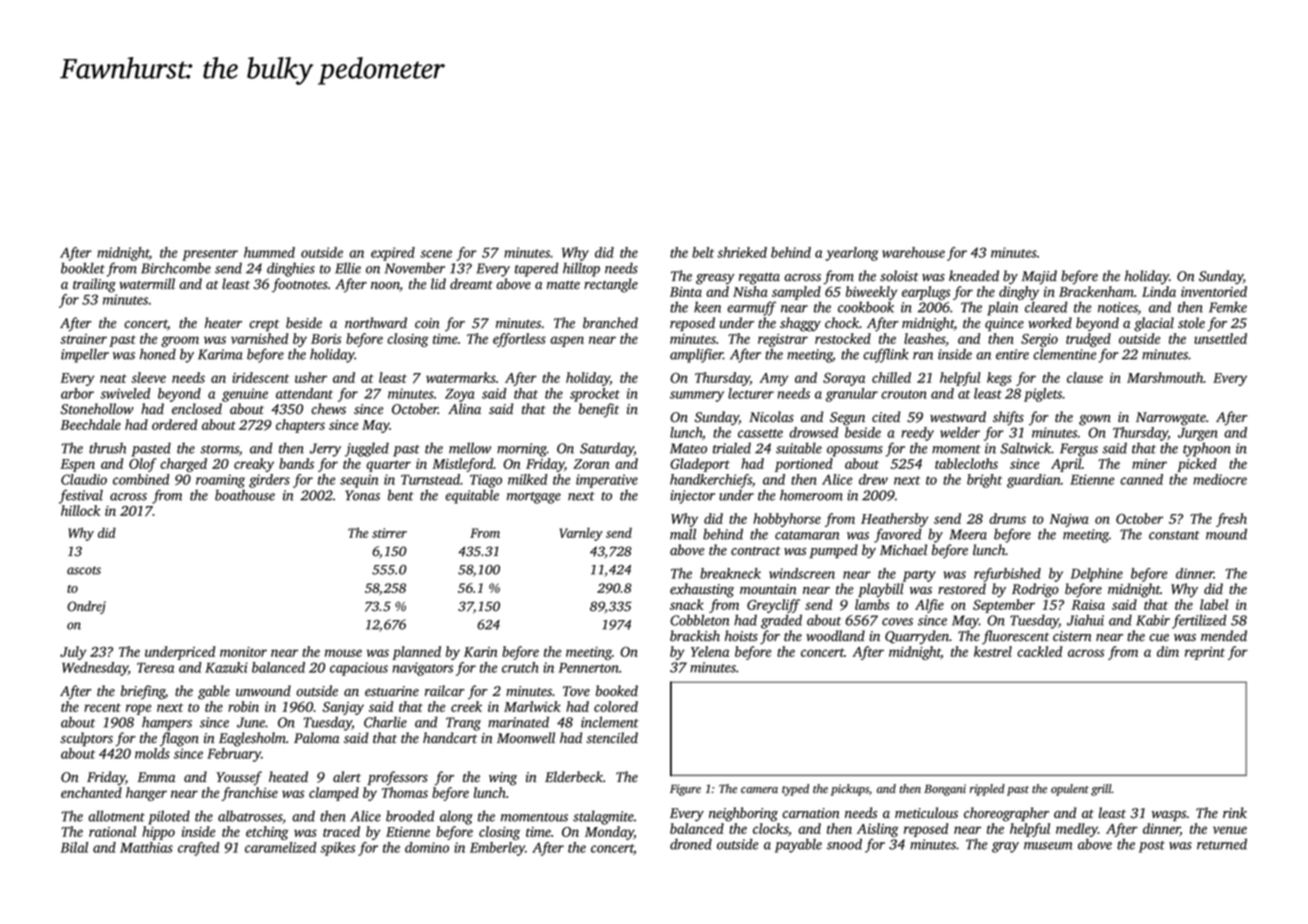 Image resolution: width=1308 pixels, height=924 pixels. What do you see at coordinates (966, 463) in the screenshot?
I see `tablecloths` at bounding box center [966, 463].
